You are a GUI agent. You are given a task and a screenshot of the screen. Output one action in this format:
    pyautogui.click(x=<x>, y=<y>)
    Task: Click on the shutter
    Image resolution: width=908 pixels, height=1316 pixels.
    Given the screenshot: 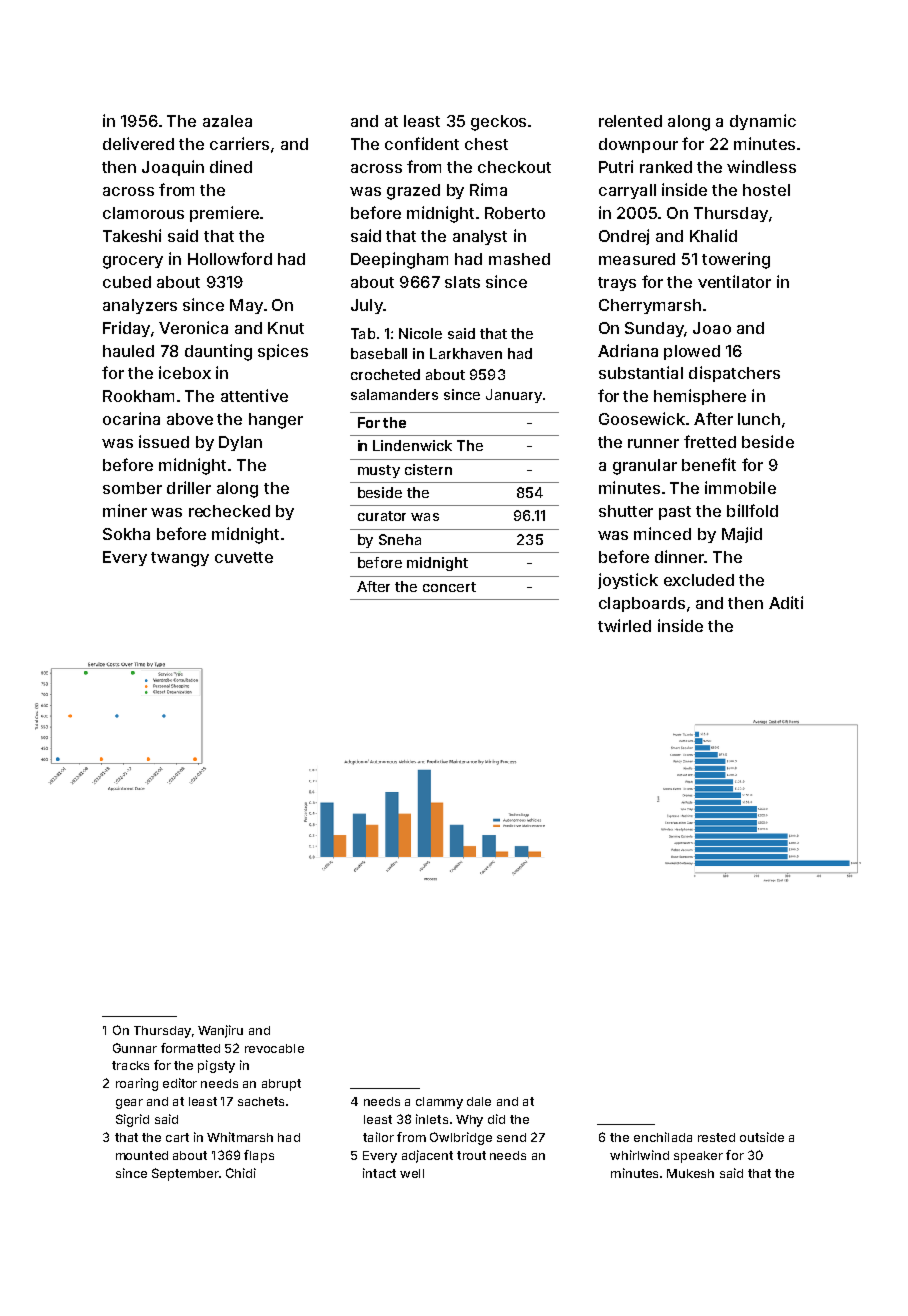 What is the action you would take?
    pyautogui.click(x=626, y=511)
